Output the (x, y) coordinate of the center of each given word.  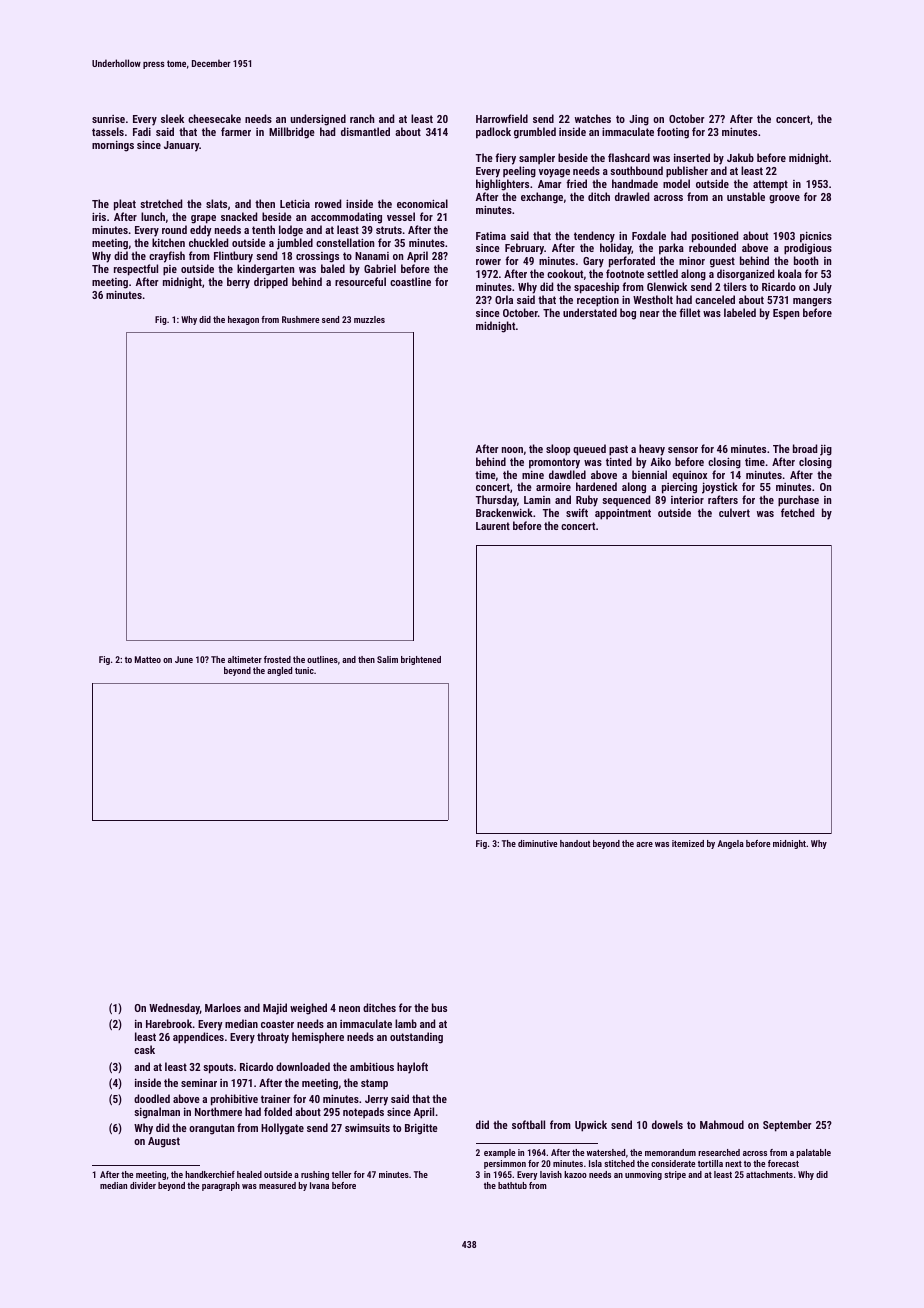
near (650, 314)
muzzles (369, 319)
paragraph (221, 1186)
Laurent (493, 526)
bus (439, 1007)
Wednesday (174, 1009)
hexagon (243, 320)
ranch (362, 118)
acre (644, 844)
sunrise (108, 119)
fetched (797, 512)
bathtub (512, 1185)
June (184, 659)
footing (673, 133)
